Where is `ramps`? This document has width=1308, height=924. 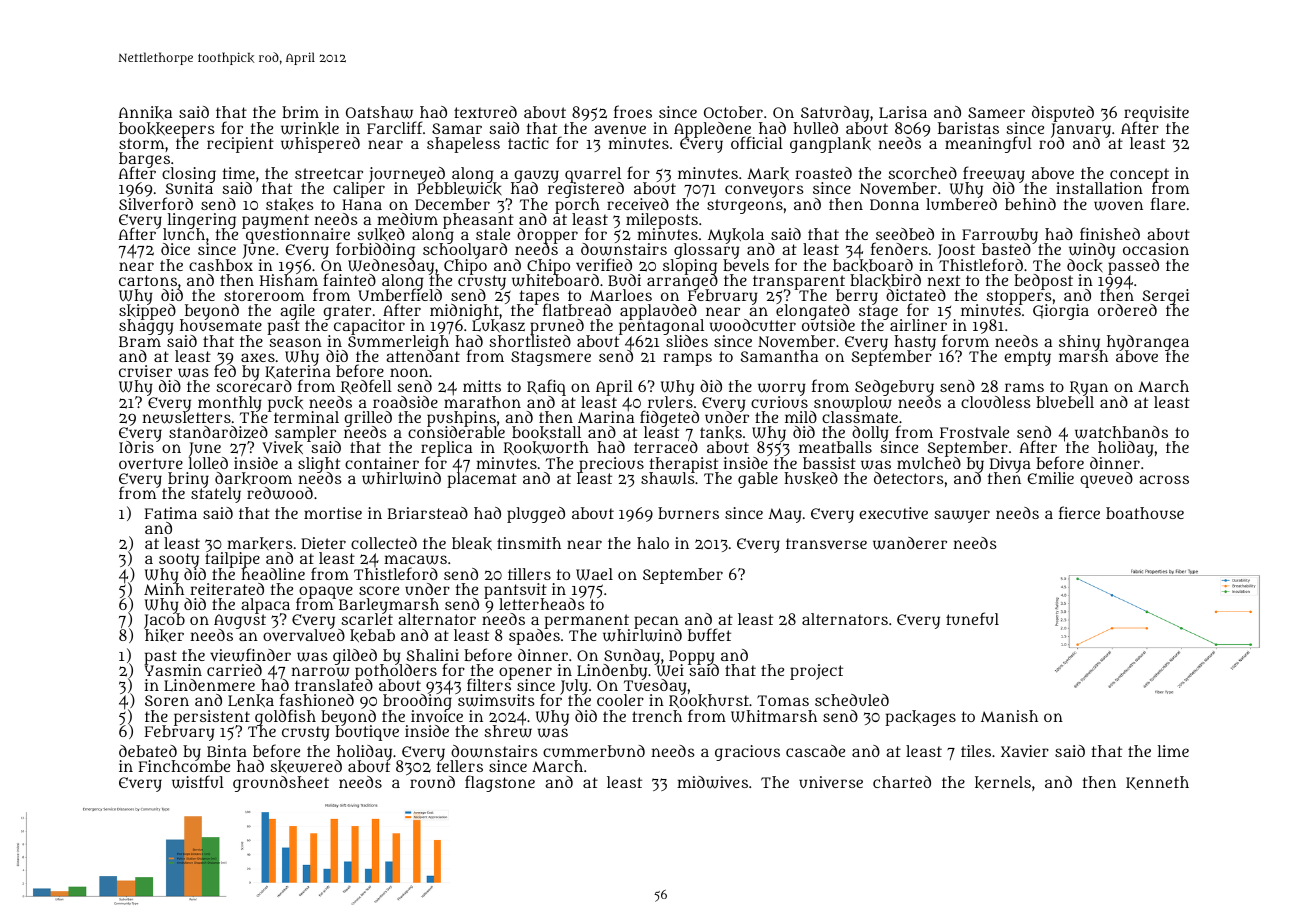 ramps is located at coordinates (687, 359).
